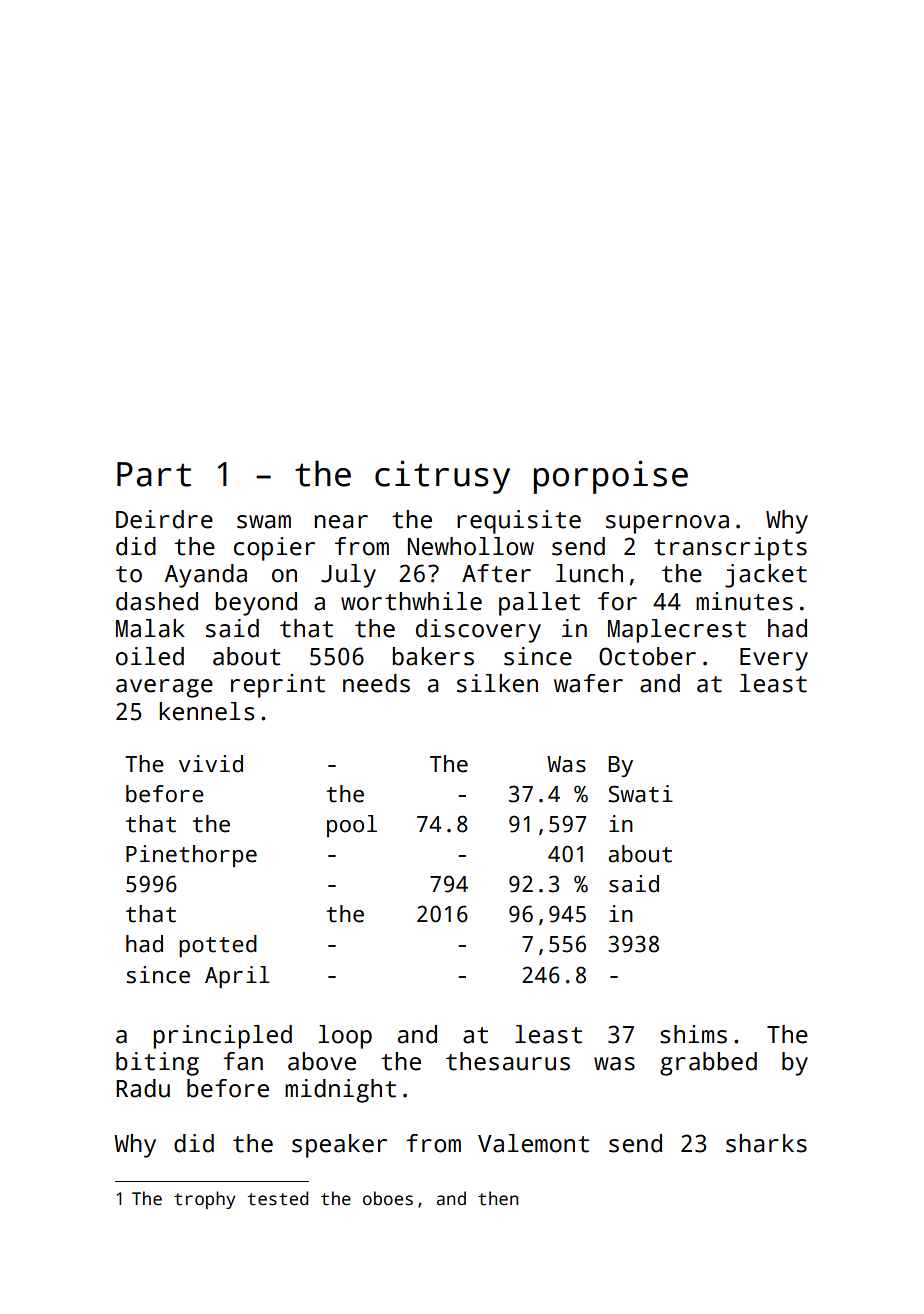 This screenshot has height=1314, width=924. Describe the element at coordinates (376, 683) in the screenshot. I see `needs` at that location.
